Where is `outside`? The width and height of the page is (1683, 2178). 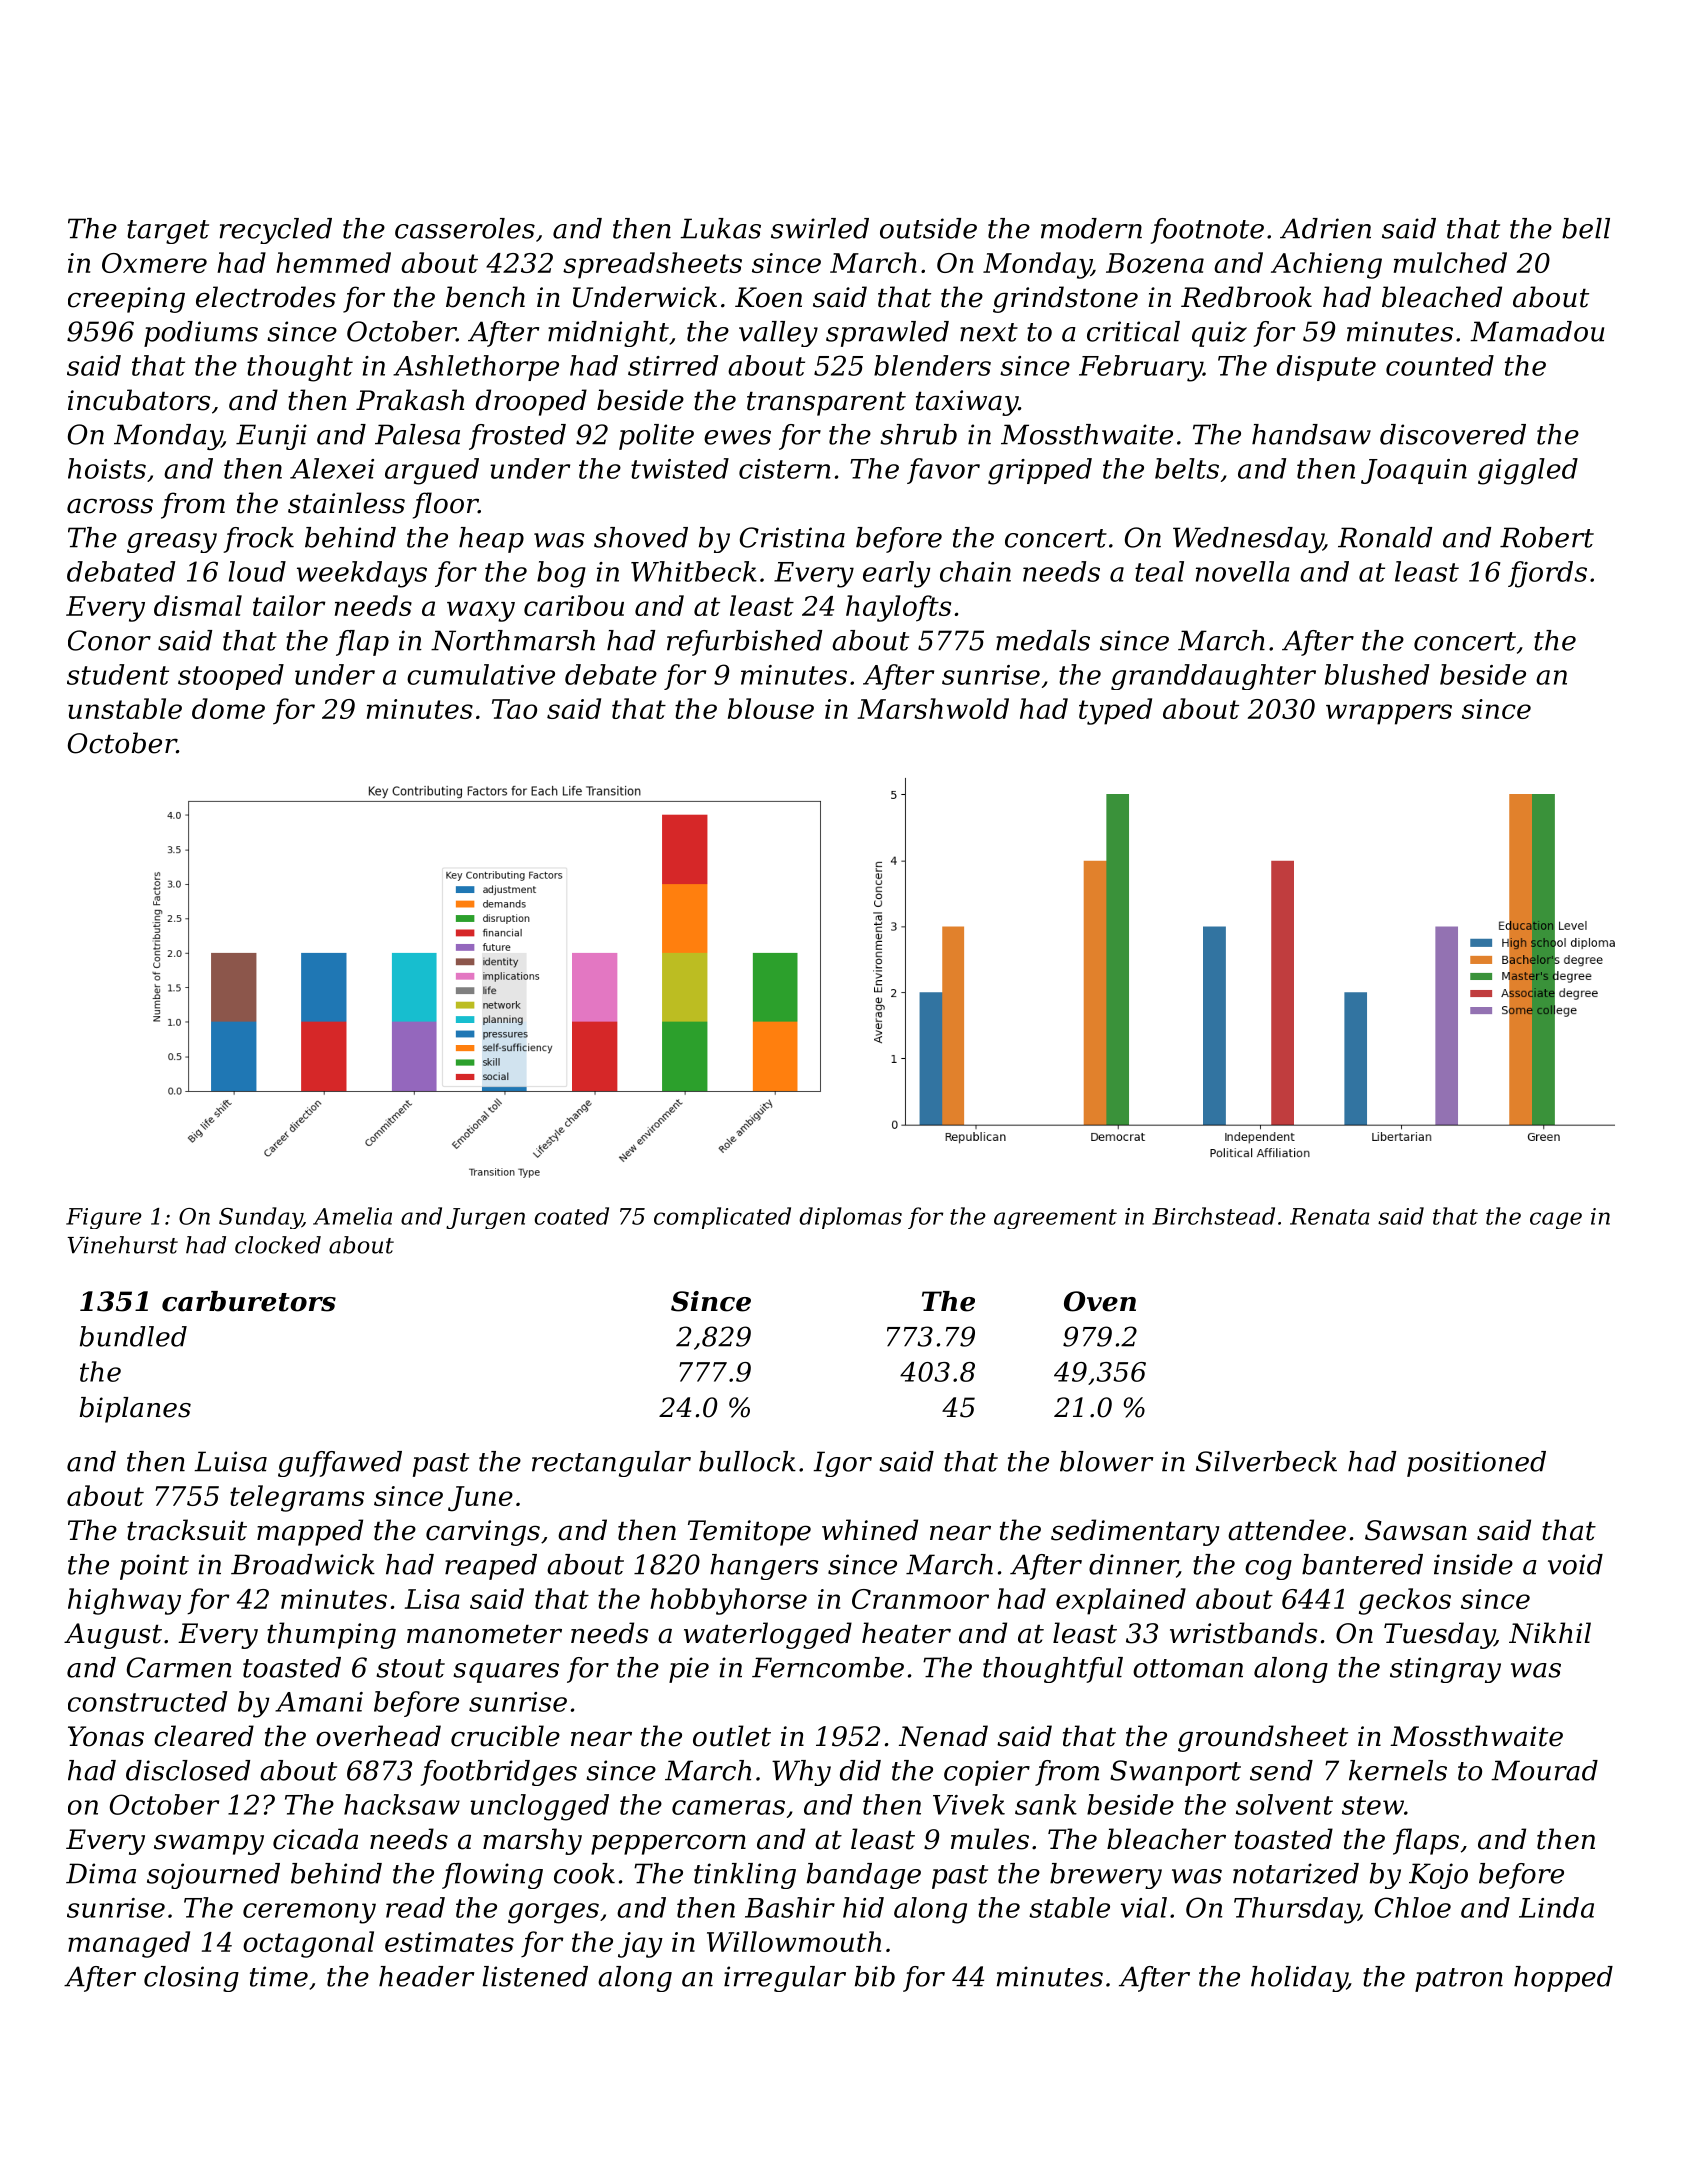
outside is located at coordinates (928, 228).
